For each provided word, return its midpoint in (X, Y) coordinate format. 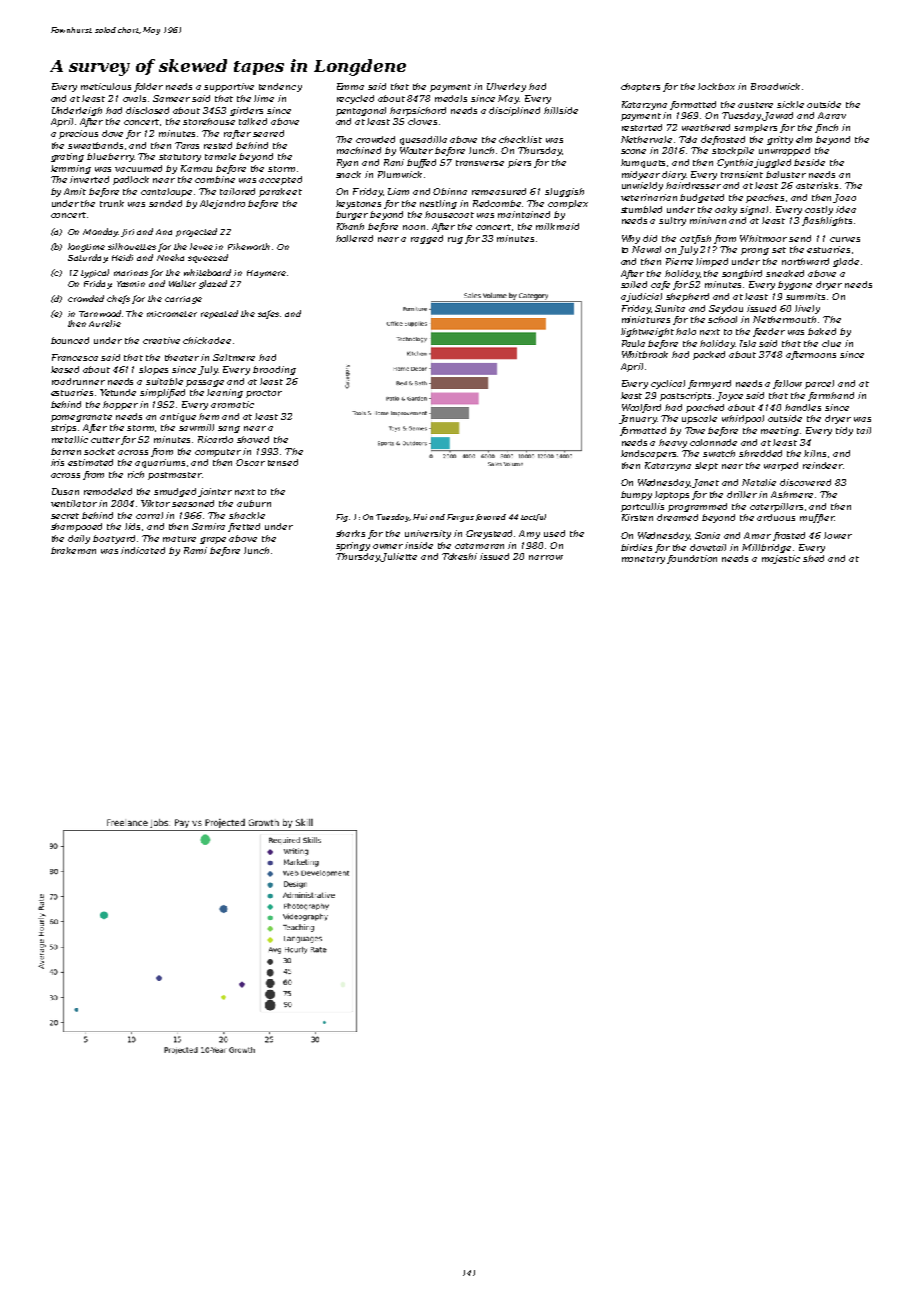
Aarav (832, 115)
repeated (219, 314)
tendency (280, 87)
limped (712, 262)
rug (455, 240)
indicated (143, 550)
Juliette (399, 557)
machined (359, 150)
